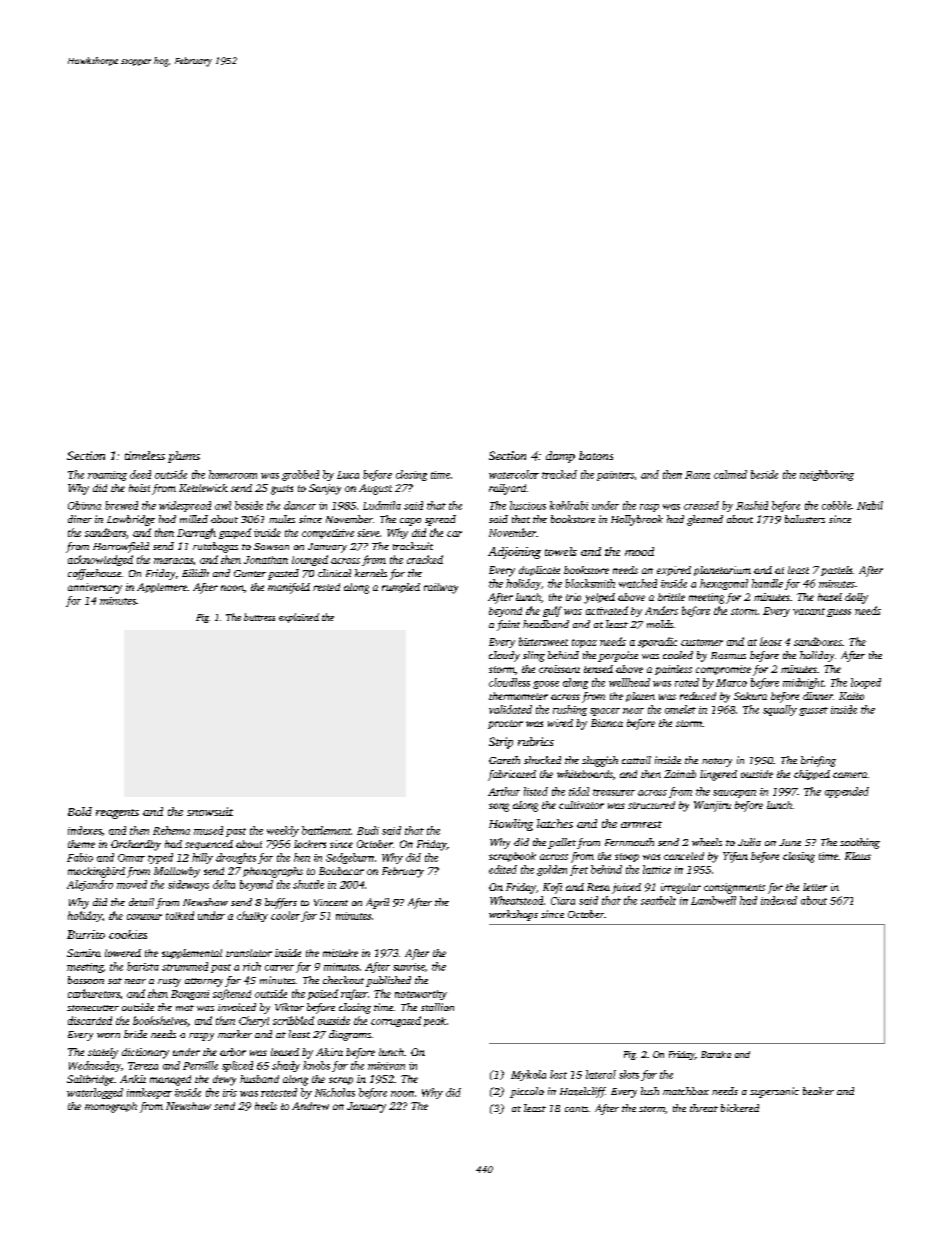  I want to click on letter, so click(815, 887).
